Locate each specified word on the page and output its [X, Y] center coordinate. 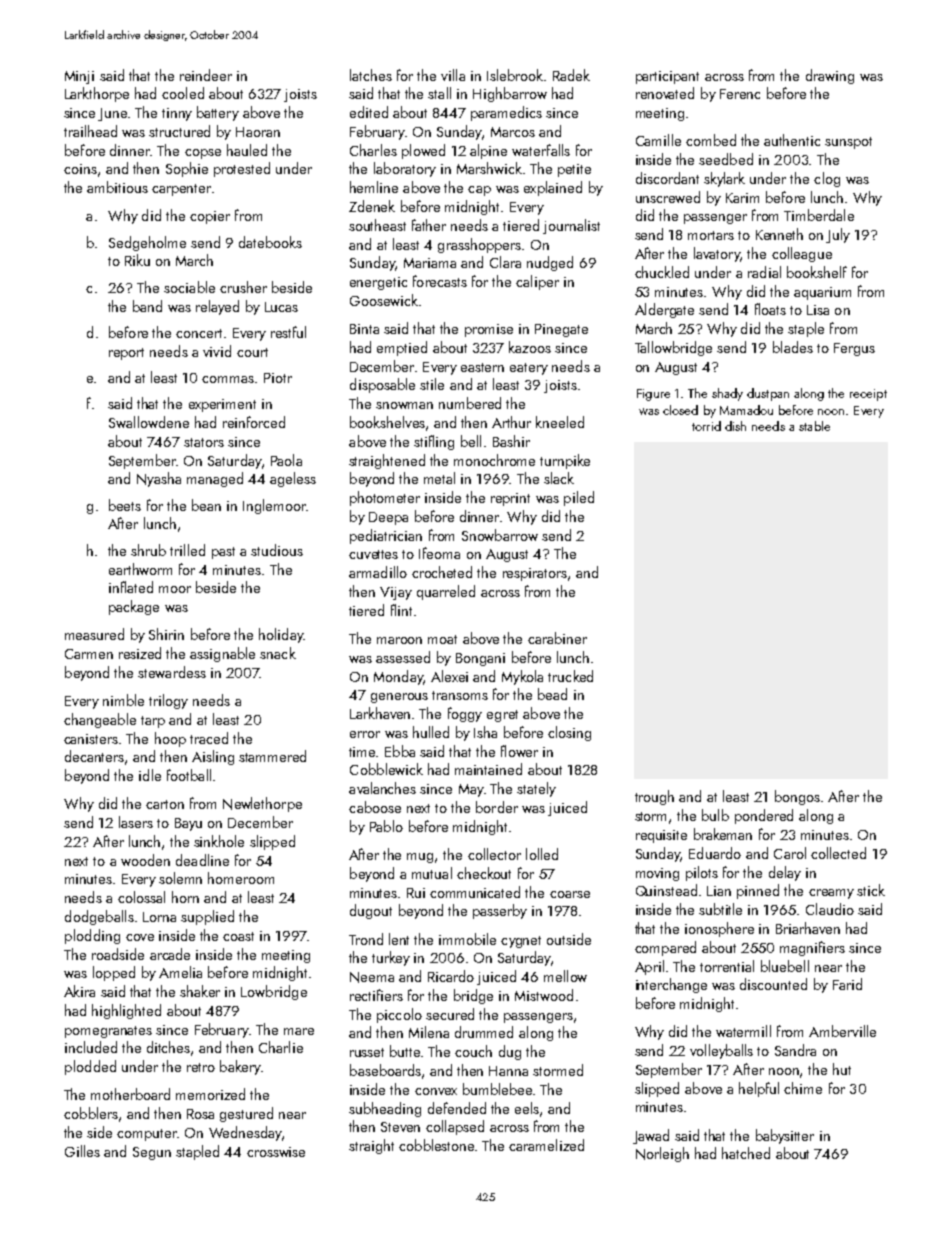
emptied [402, 348]
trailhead [90, 131]
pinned [758, 891]
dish [735, 426]
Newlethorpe [262, 804]
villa [453, 75]
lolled [542, 854]
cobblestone [436, 1145]
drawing [830, 76]
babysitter [785, 1136]
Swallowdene [149, 422]
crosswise [276, 1152]
